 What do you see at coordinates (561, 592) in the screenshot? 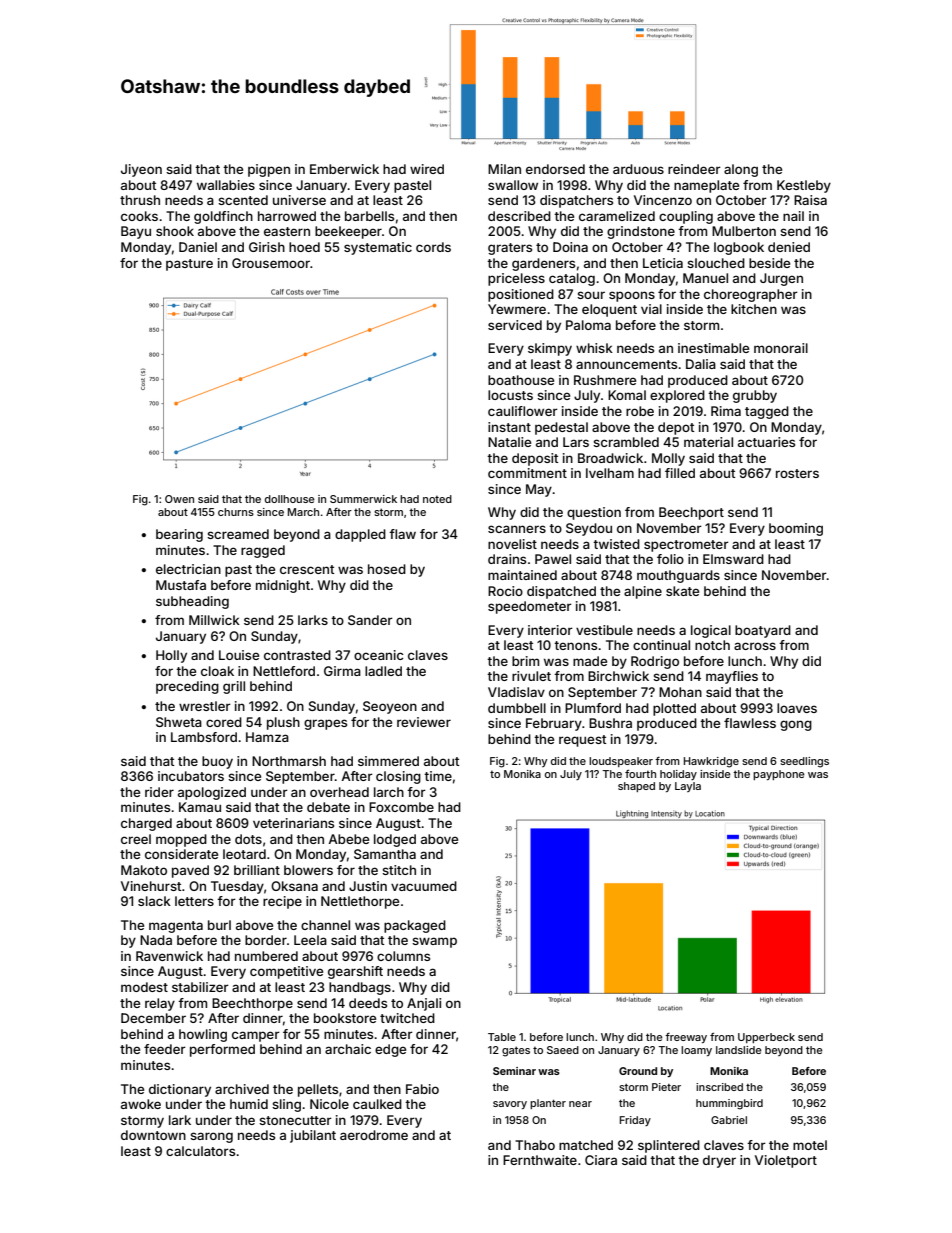
I see `dispatched` at bounding box center [561, 592].
